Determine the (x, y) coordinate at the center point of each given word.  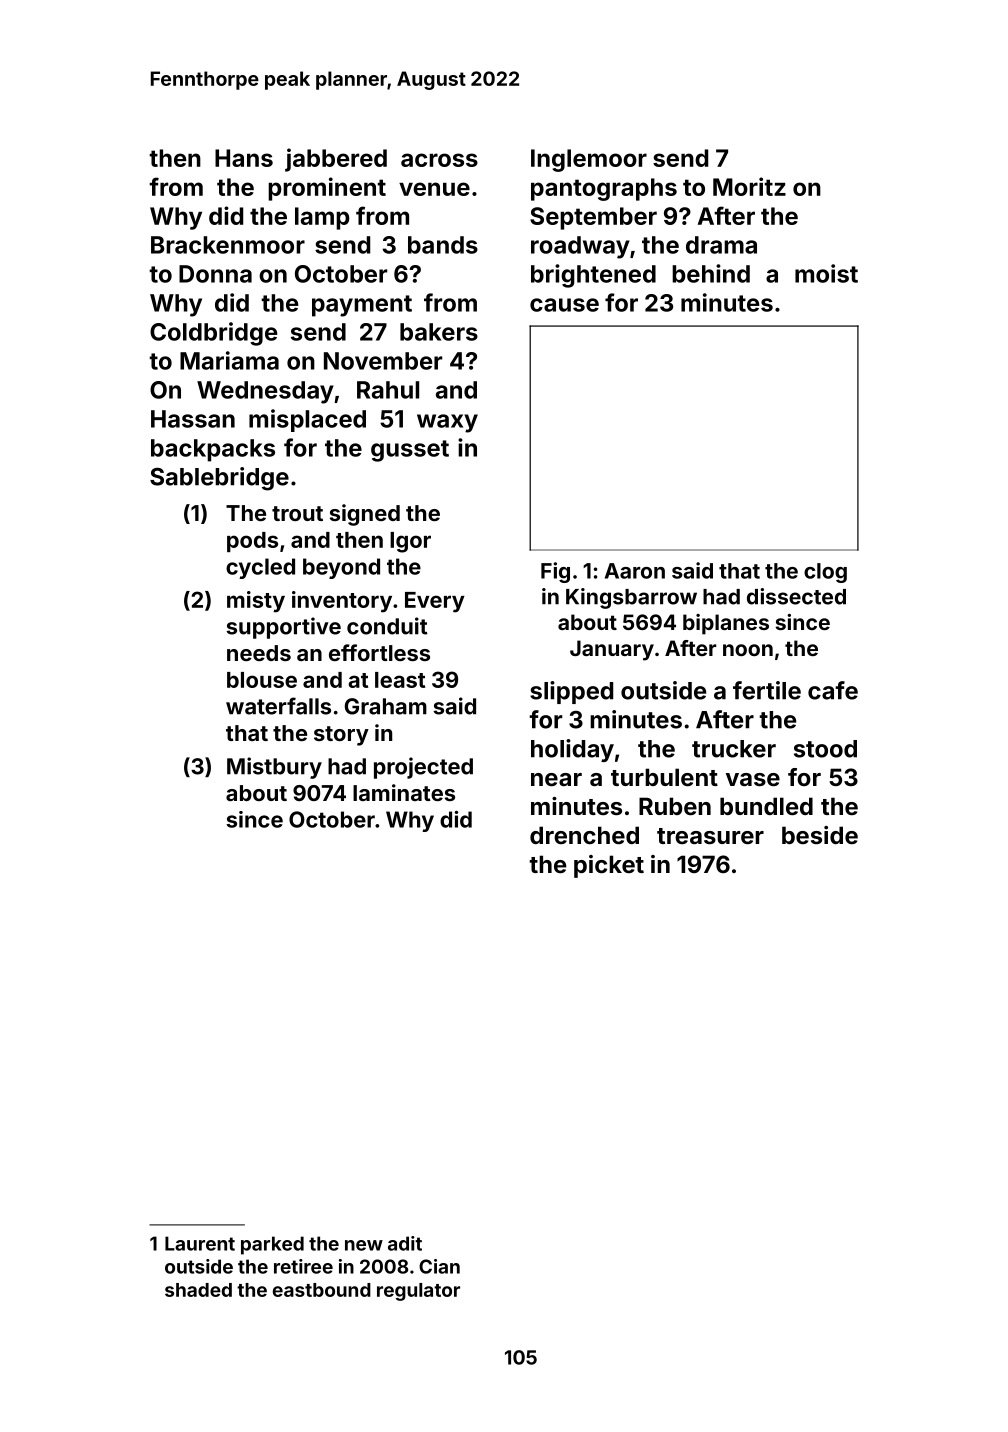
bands (443, 245)
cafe (833, 690)
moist (826, 273)
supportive (283, 628)
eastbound (322, 1290)
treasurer (710, 836)
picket (609, 866)
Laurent (200, 1243)
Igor (410, 542)
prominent (327, 189)
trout (297, 513)
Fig (555, 572)
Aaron (635, 571)
